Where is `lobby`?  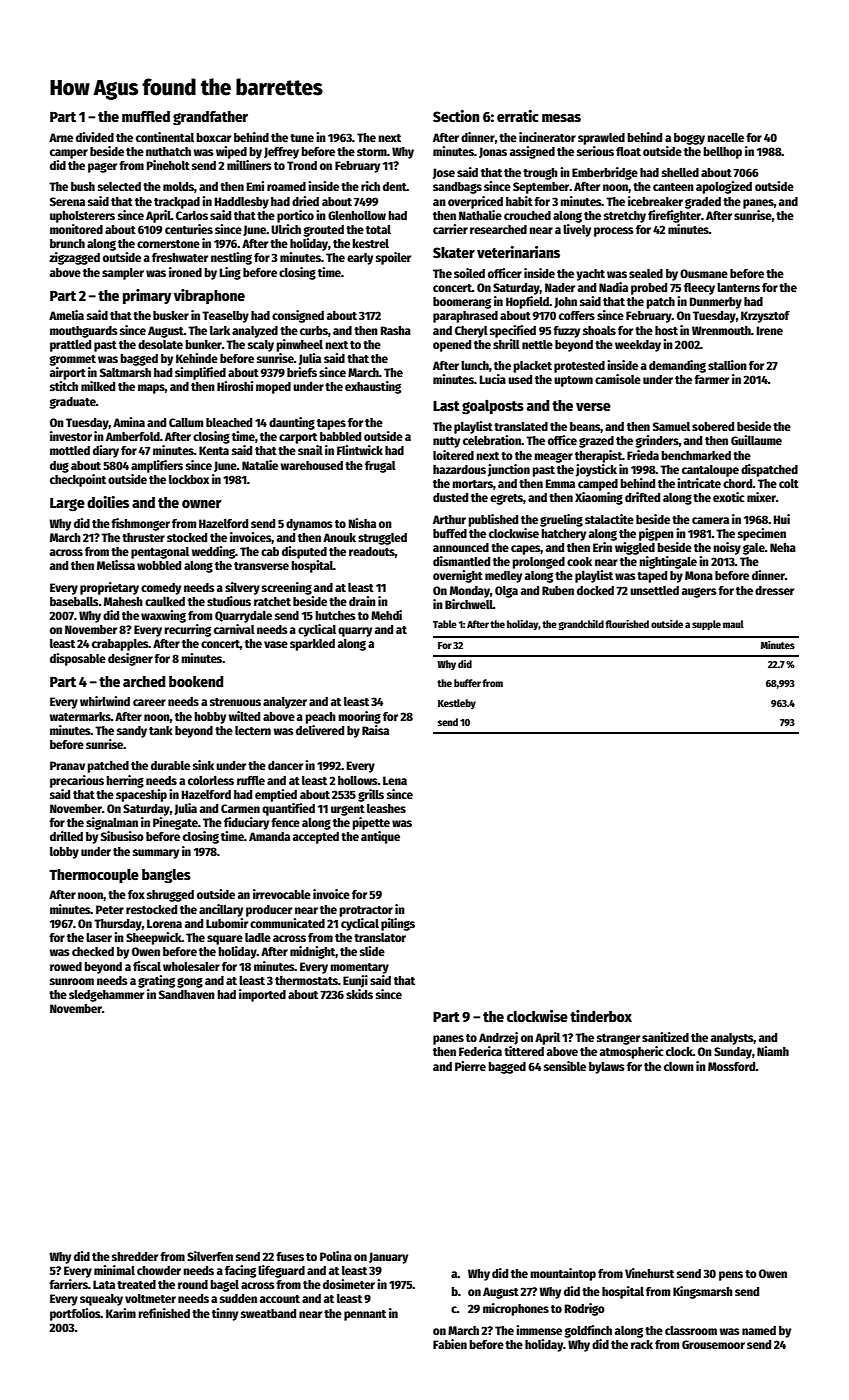 lobby is located at coordinates (64, 853).
